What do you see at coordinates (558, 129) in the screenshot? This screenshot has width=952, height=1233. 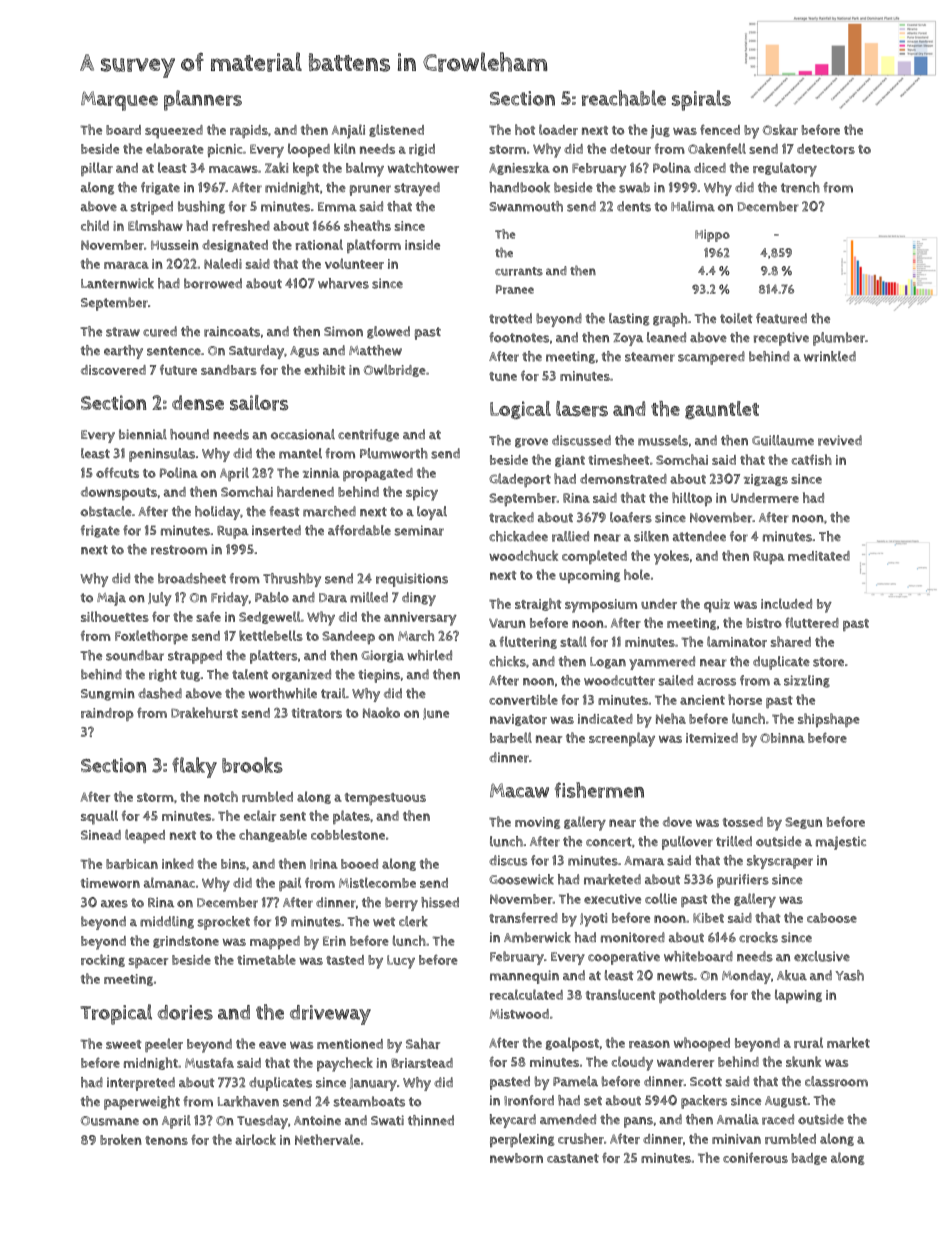 I see `loader` at bounding box center [558, 129].
